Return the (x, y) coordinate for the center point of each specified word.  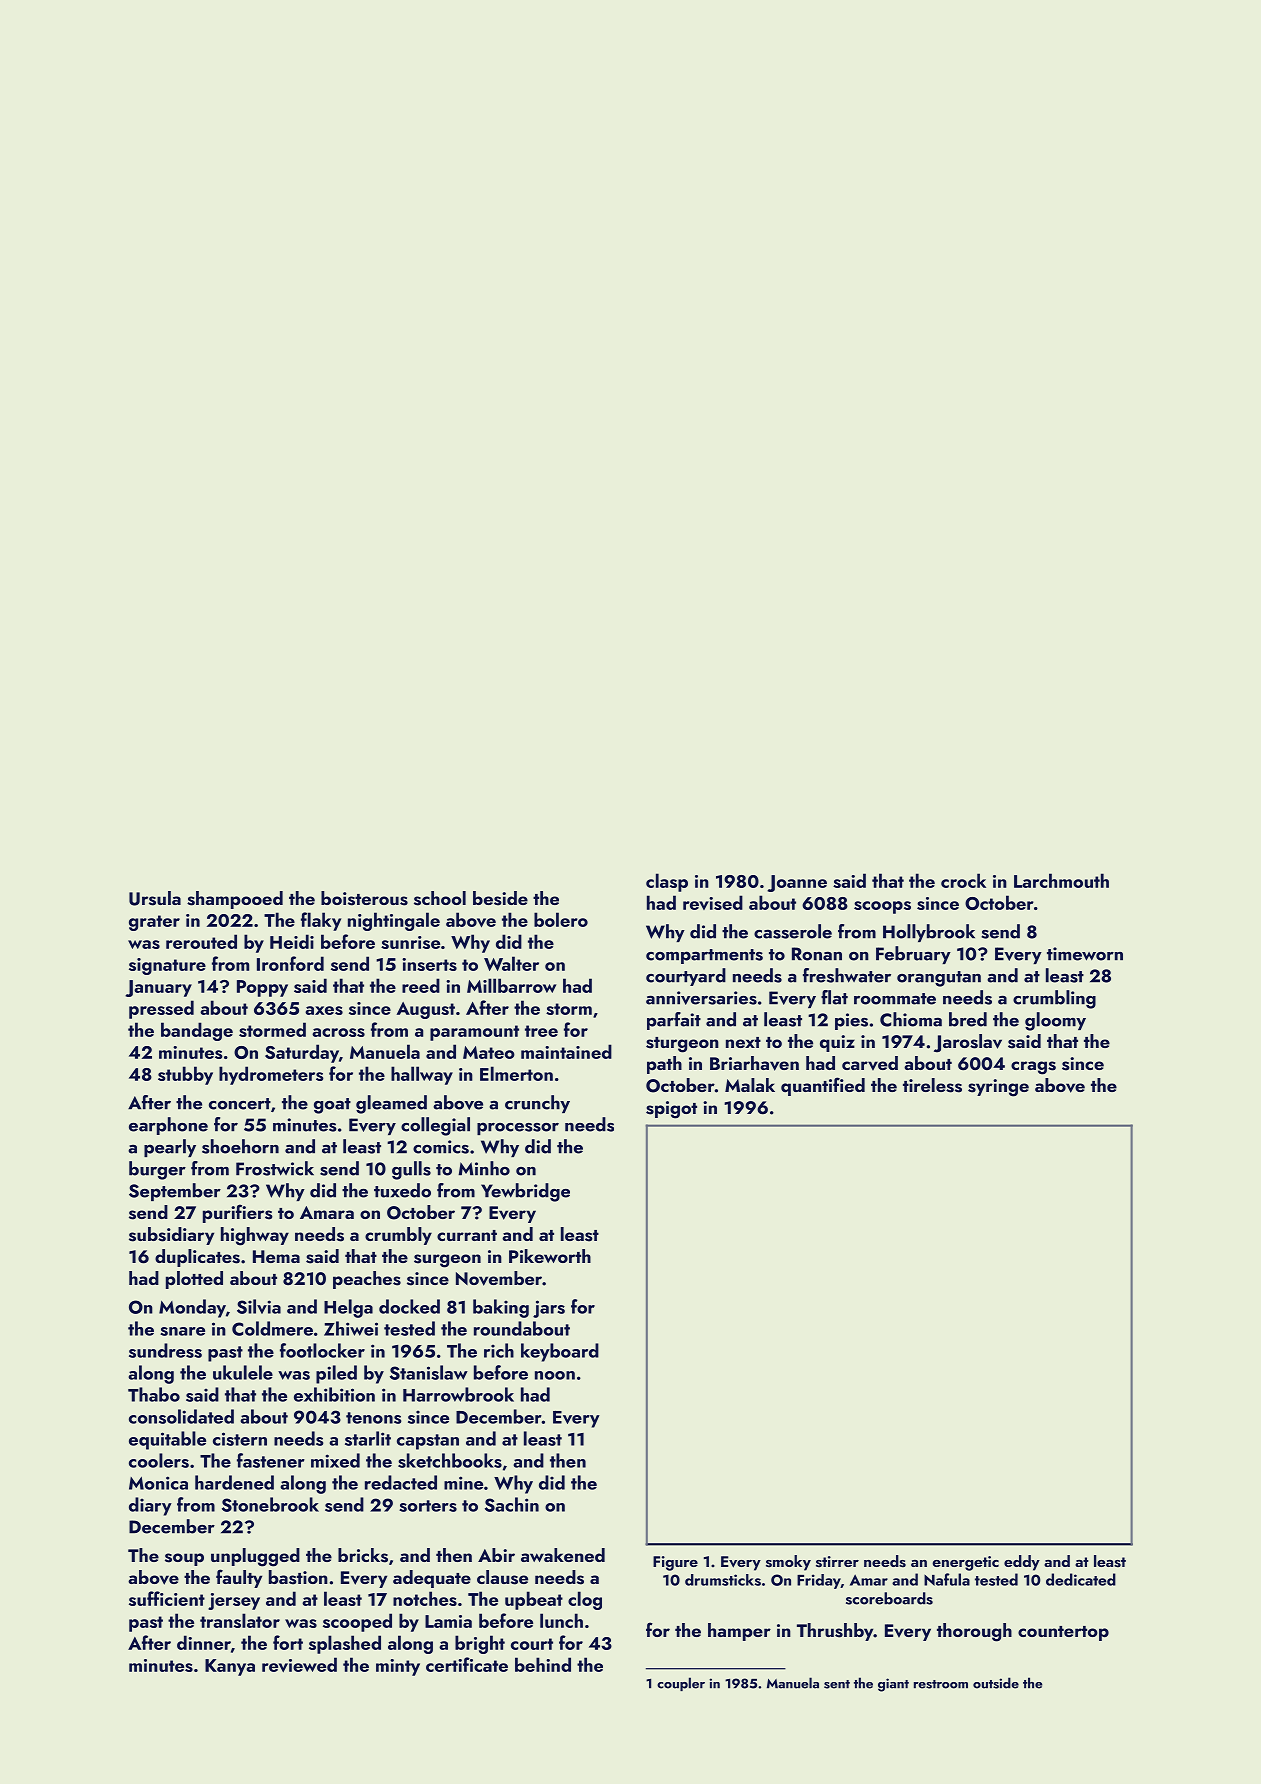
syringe (998, 1088)
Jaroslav (968, 1043)
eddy (1022, 1563)
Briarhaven (754, 1063)
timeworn (1085, 954)
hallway (422, 1075)
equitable (167, 1440)
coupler (681, 1684)
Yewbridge (525, 1192)
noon (555, 1375)
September (175, 1192)
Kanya (230, 1667)
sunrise (410, 942)
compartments (704, 956)
